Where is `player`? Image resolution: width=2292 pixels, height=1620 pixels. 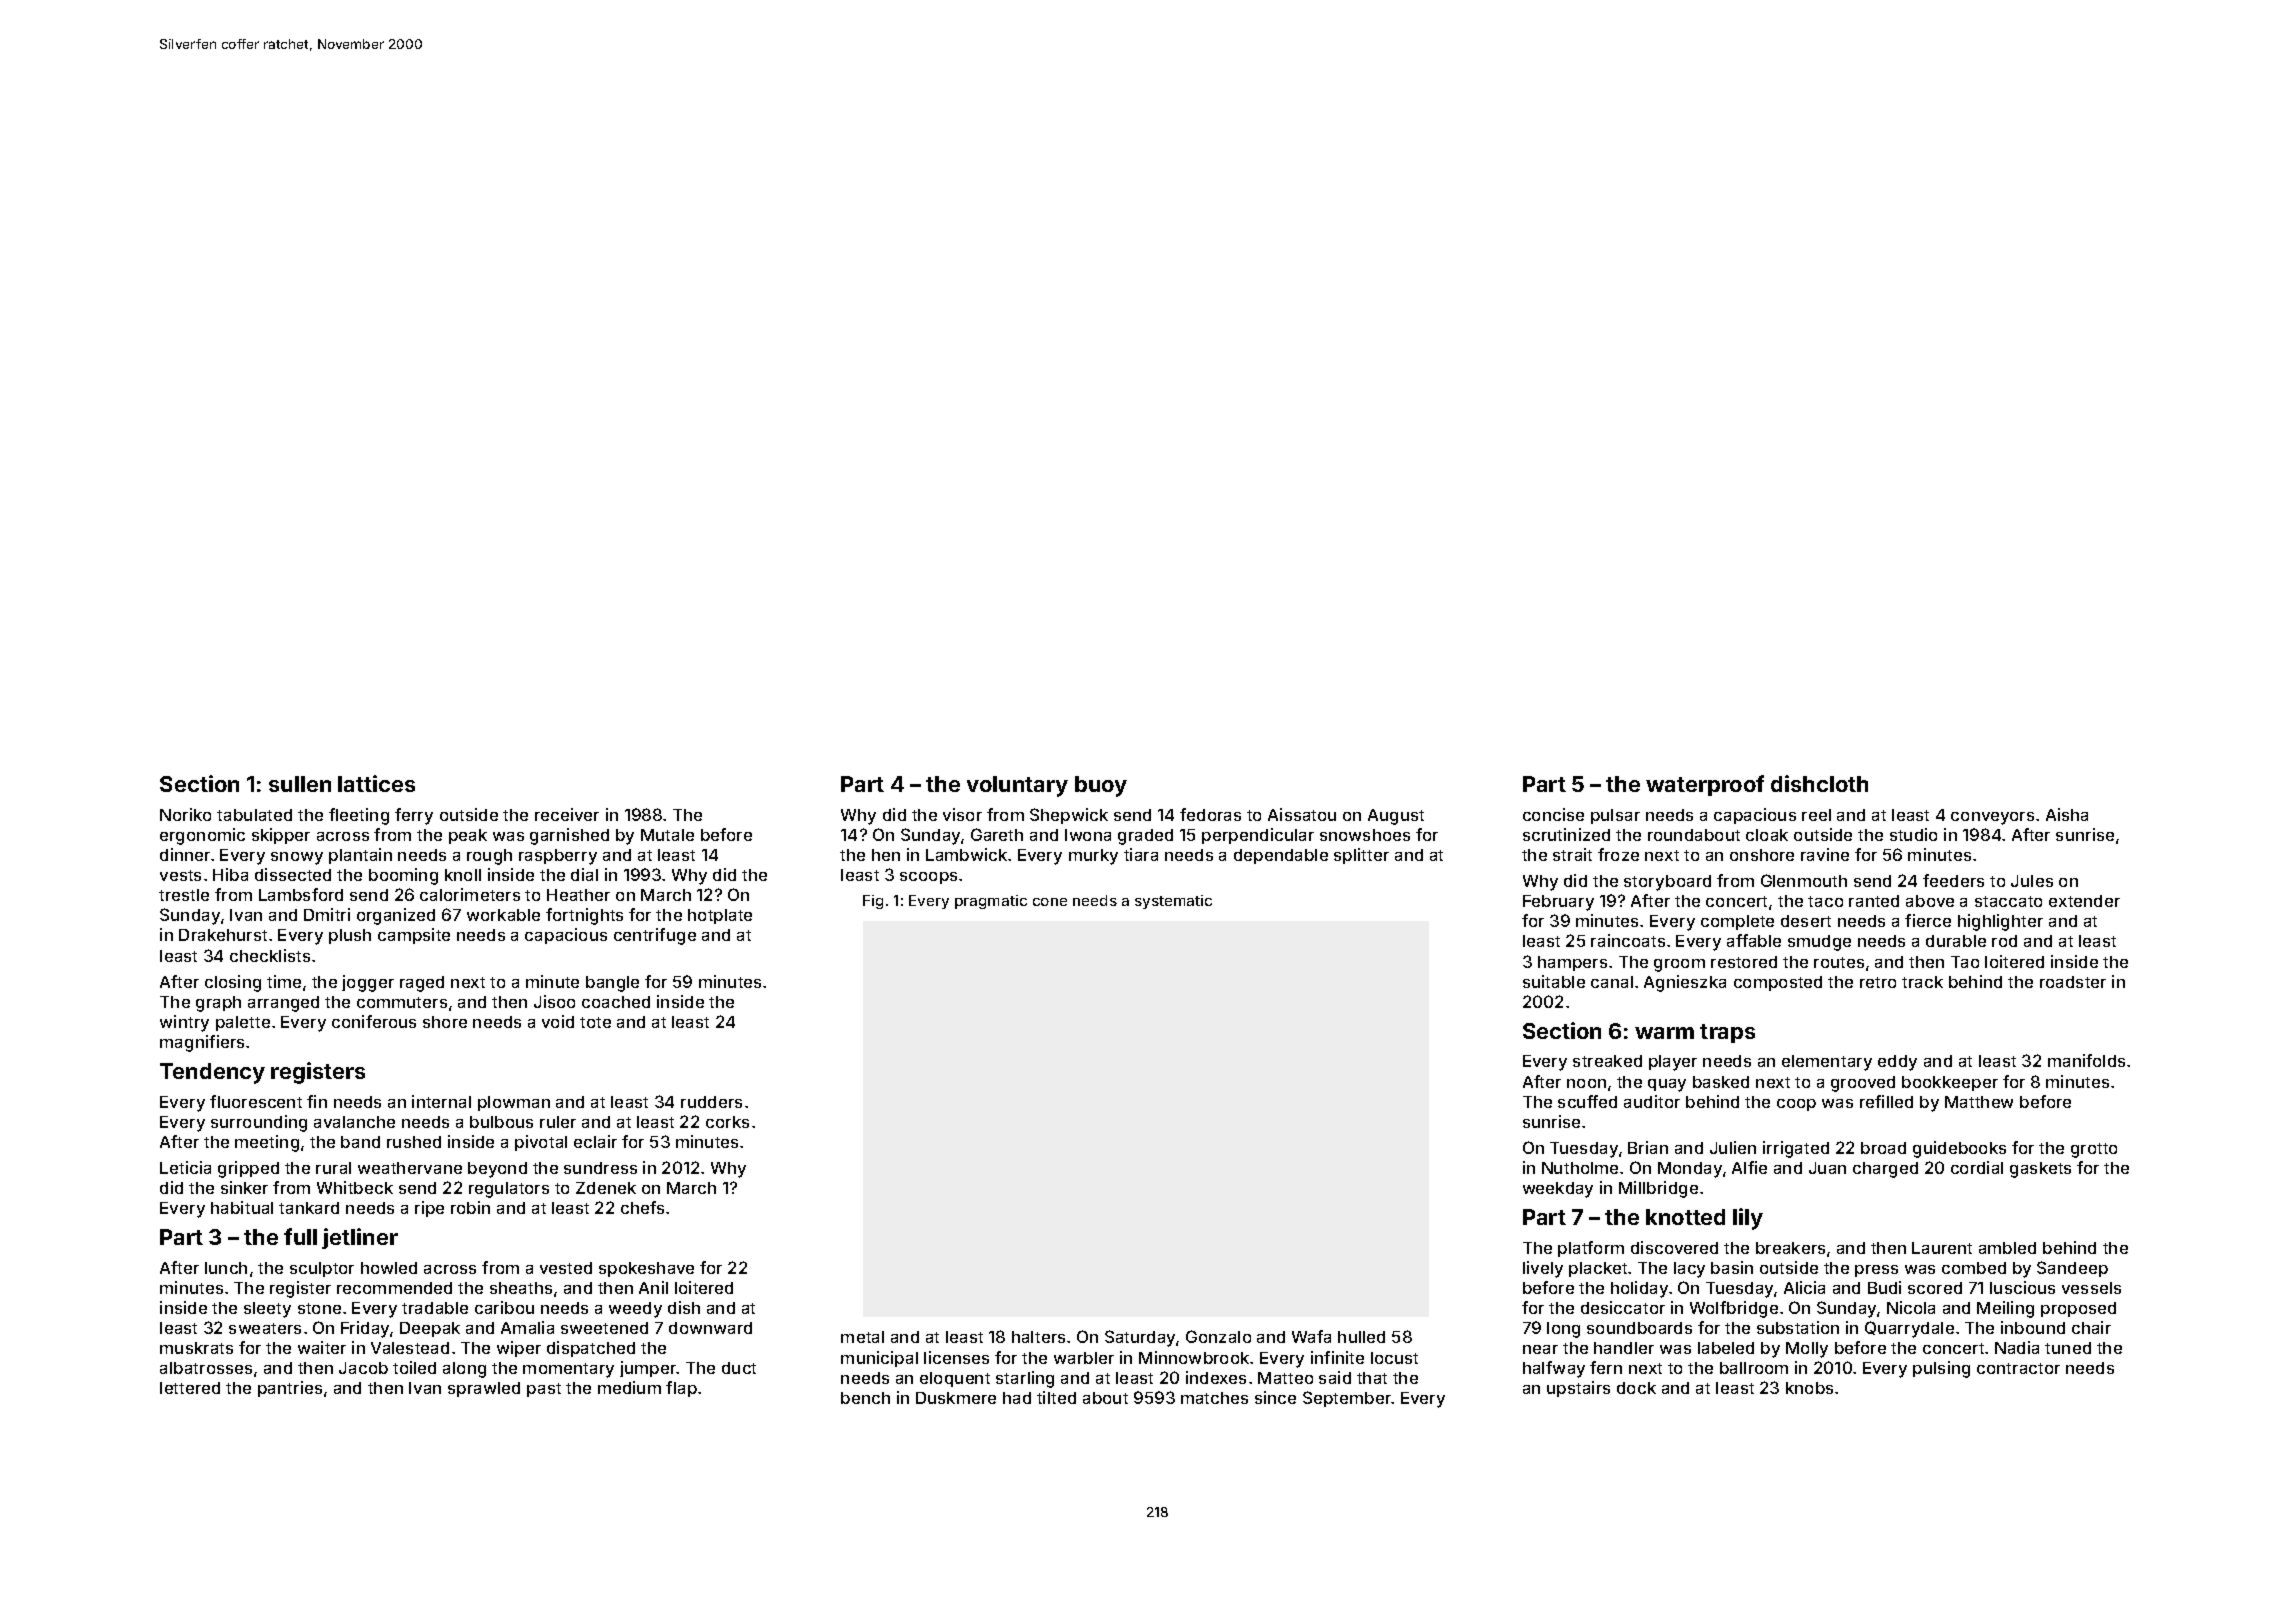 player is located at coordinates (1673, 1063).
